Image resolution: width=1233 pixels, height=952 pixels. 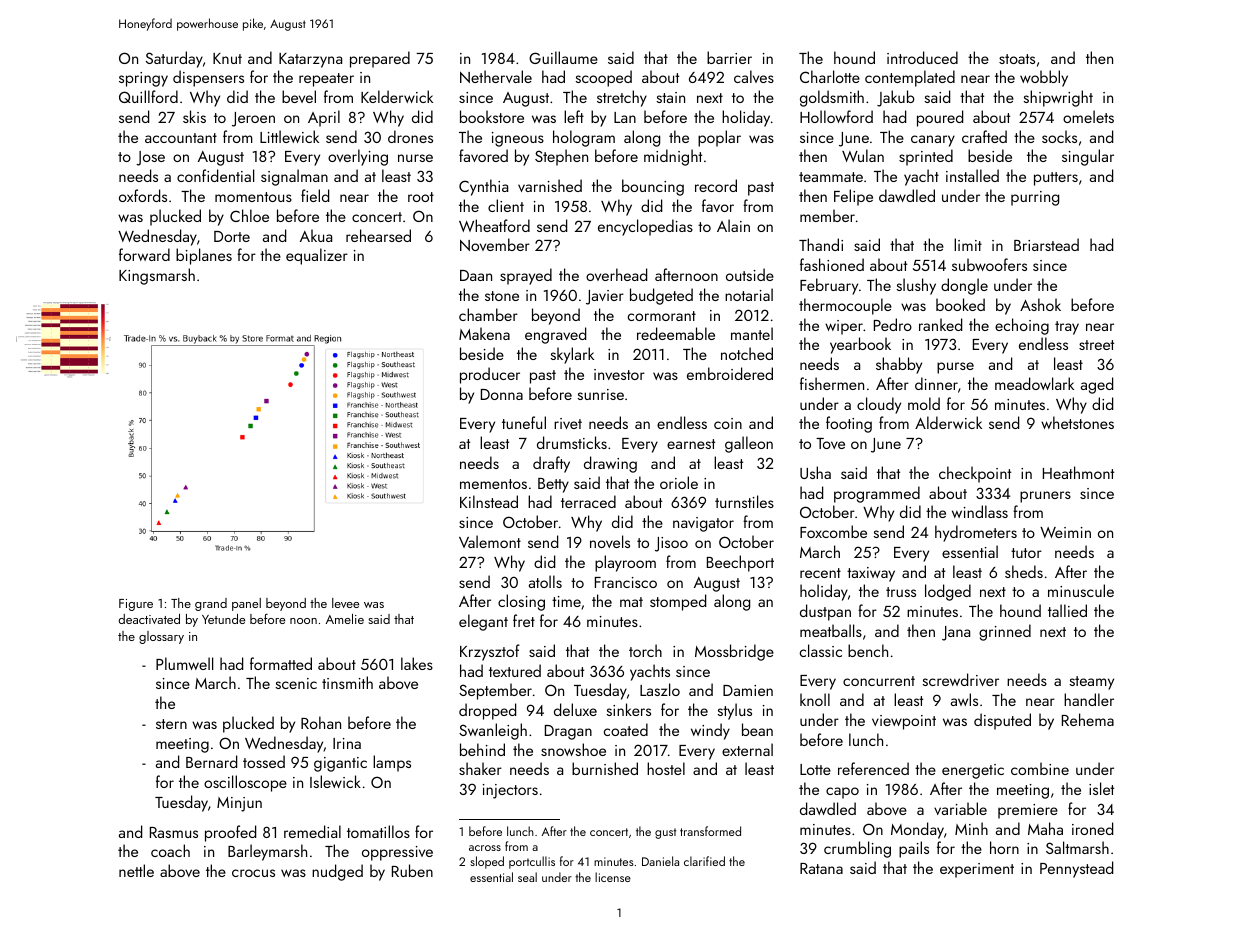 I want to click on Guillaume, so click(x=563, y=57).
